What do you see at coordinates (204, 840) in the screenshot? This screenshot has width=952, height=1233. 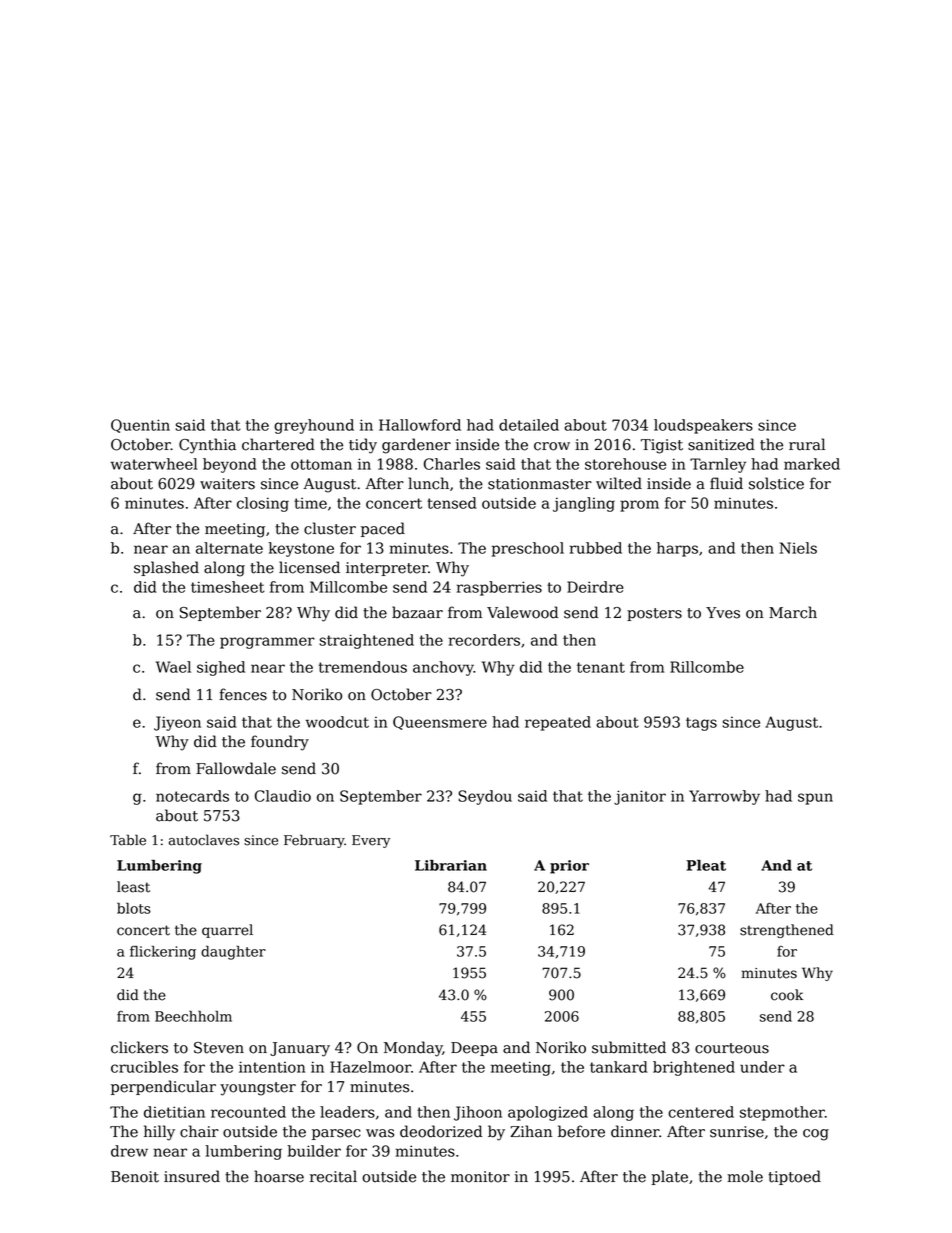 I see `autoclaves` at bounding box center [204, 840].
